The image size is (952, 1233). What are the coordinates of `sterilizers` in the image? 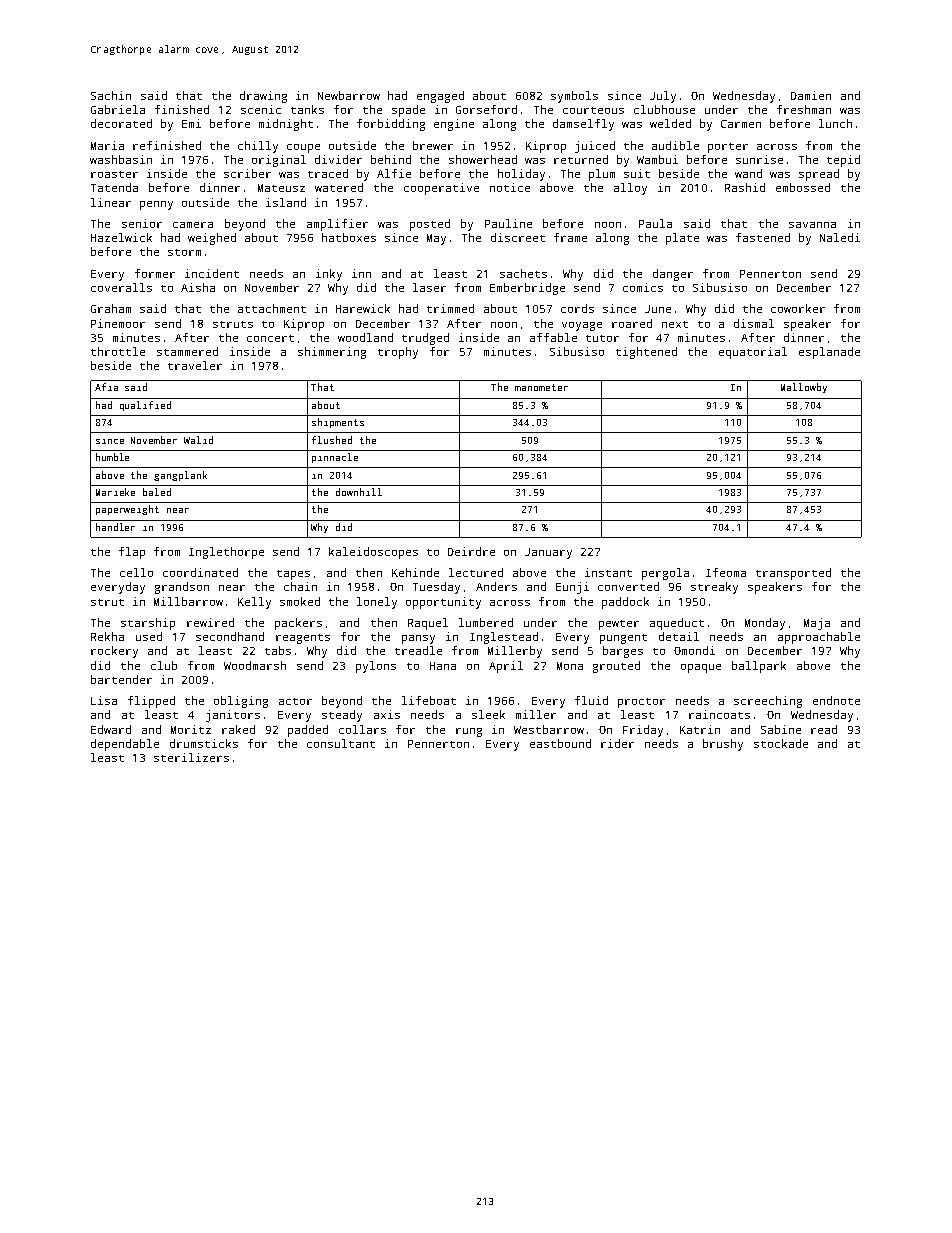 It's located at (191, 757).
